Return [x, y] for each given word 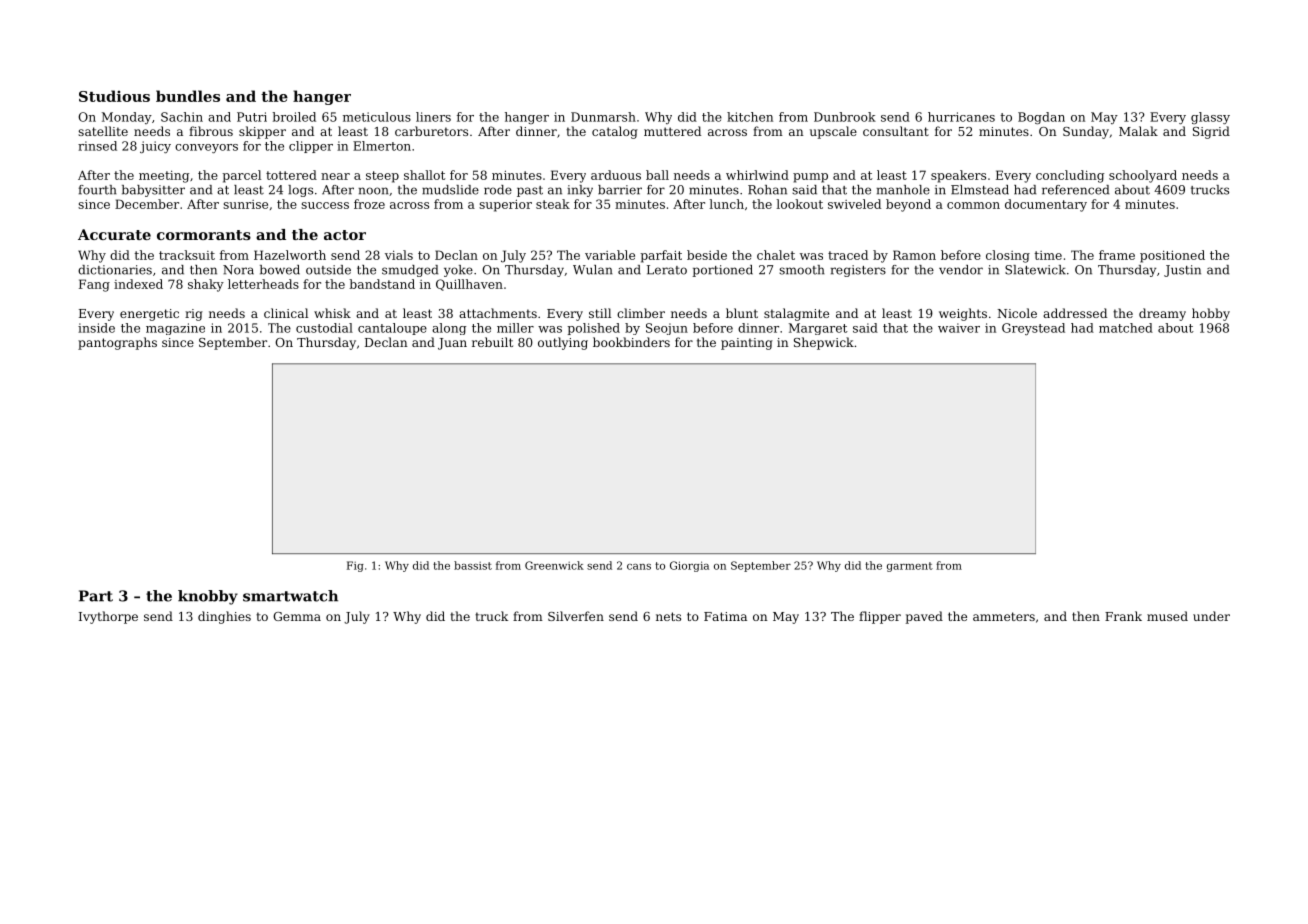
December [147, 204]
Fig [355, 566]
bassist [473, 565]
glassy [1210, 118]
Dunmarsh [603, 117]
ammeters [1004, 616]
